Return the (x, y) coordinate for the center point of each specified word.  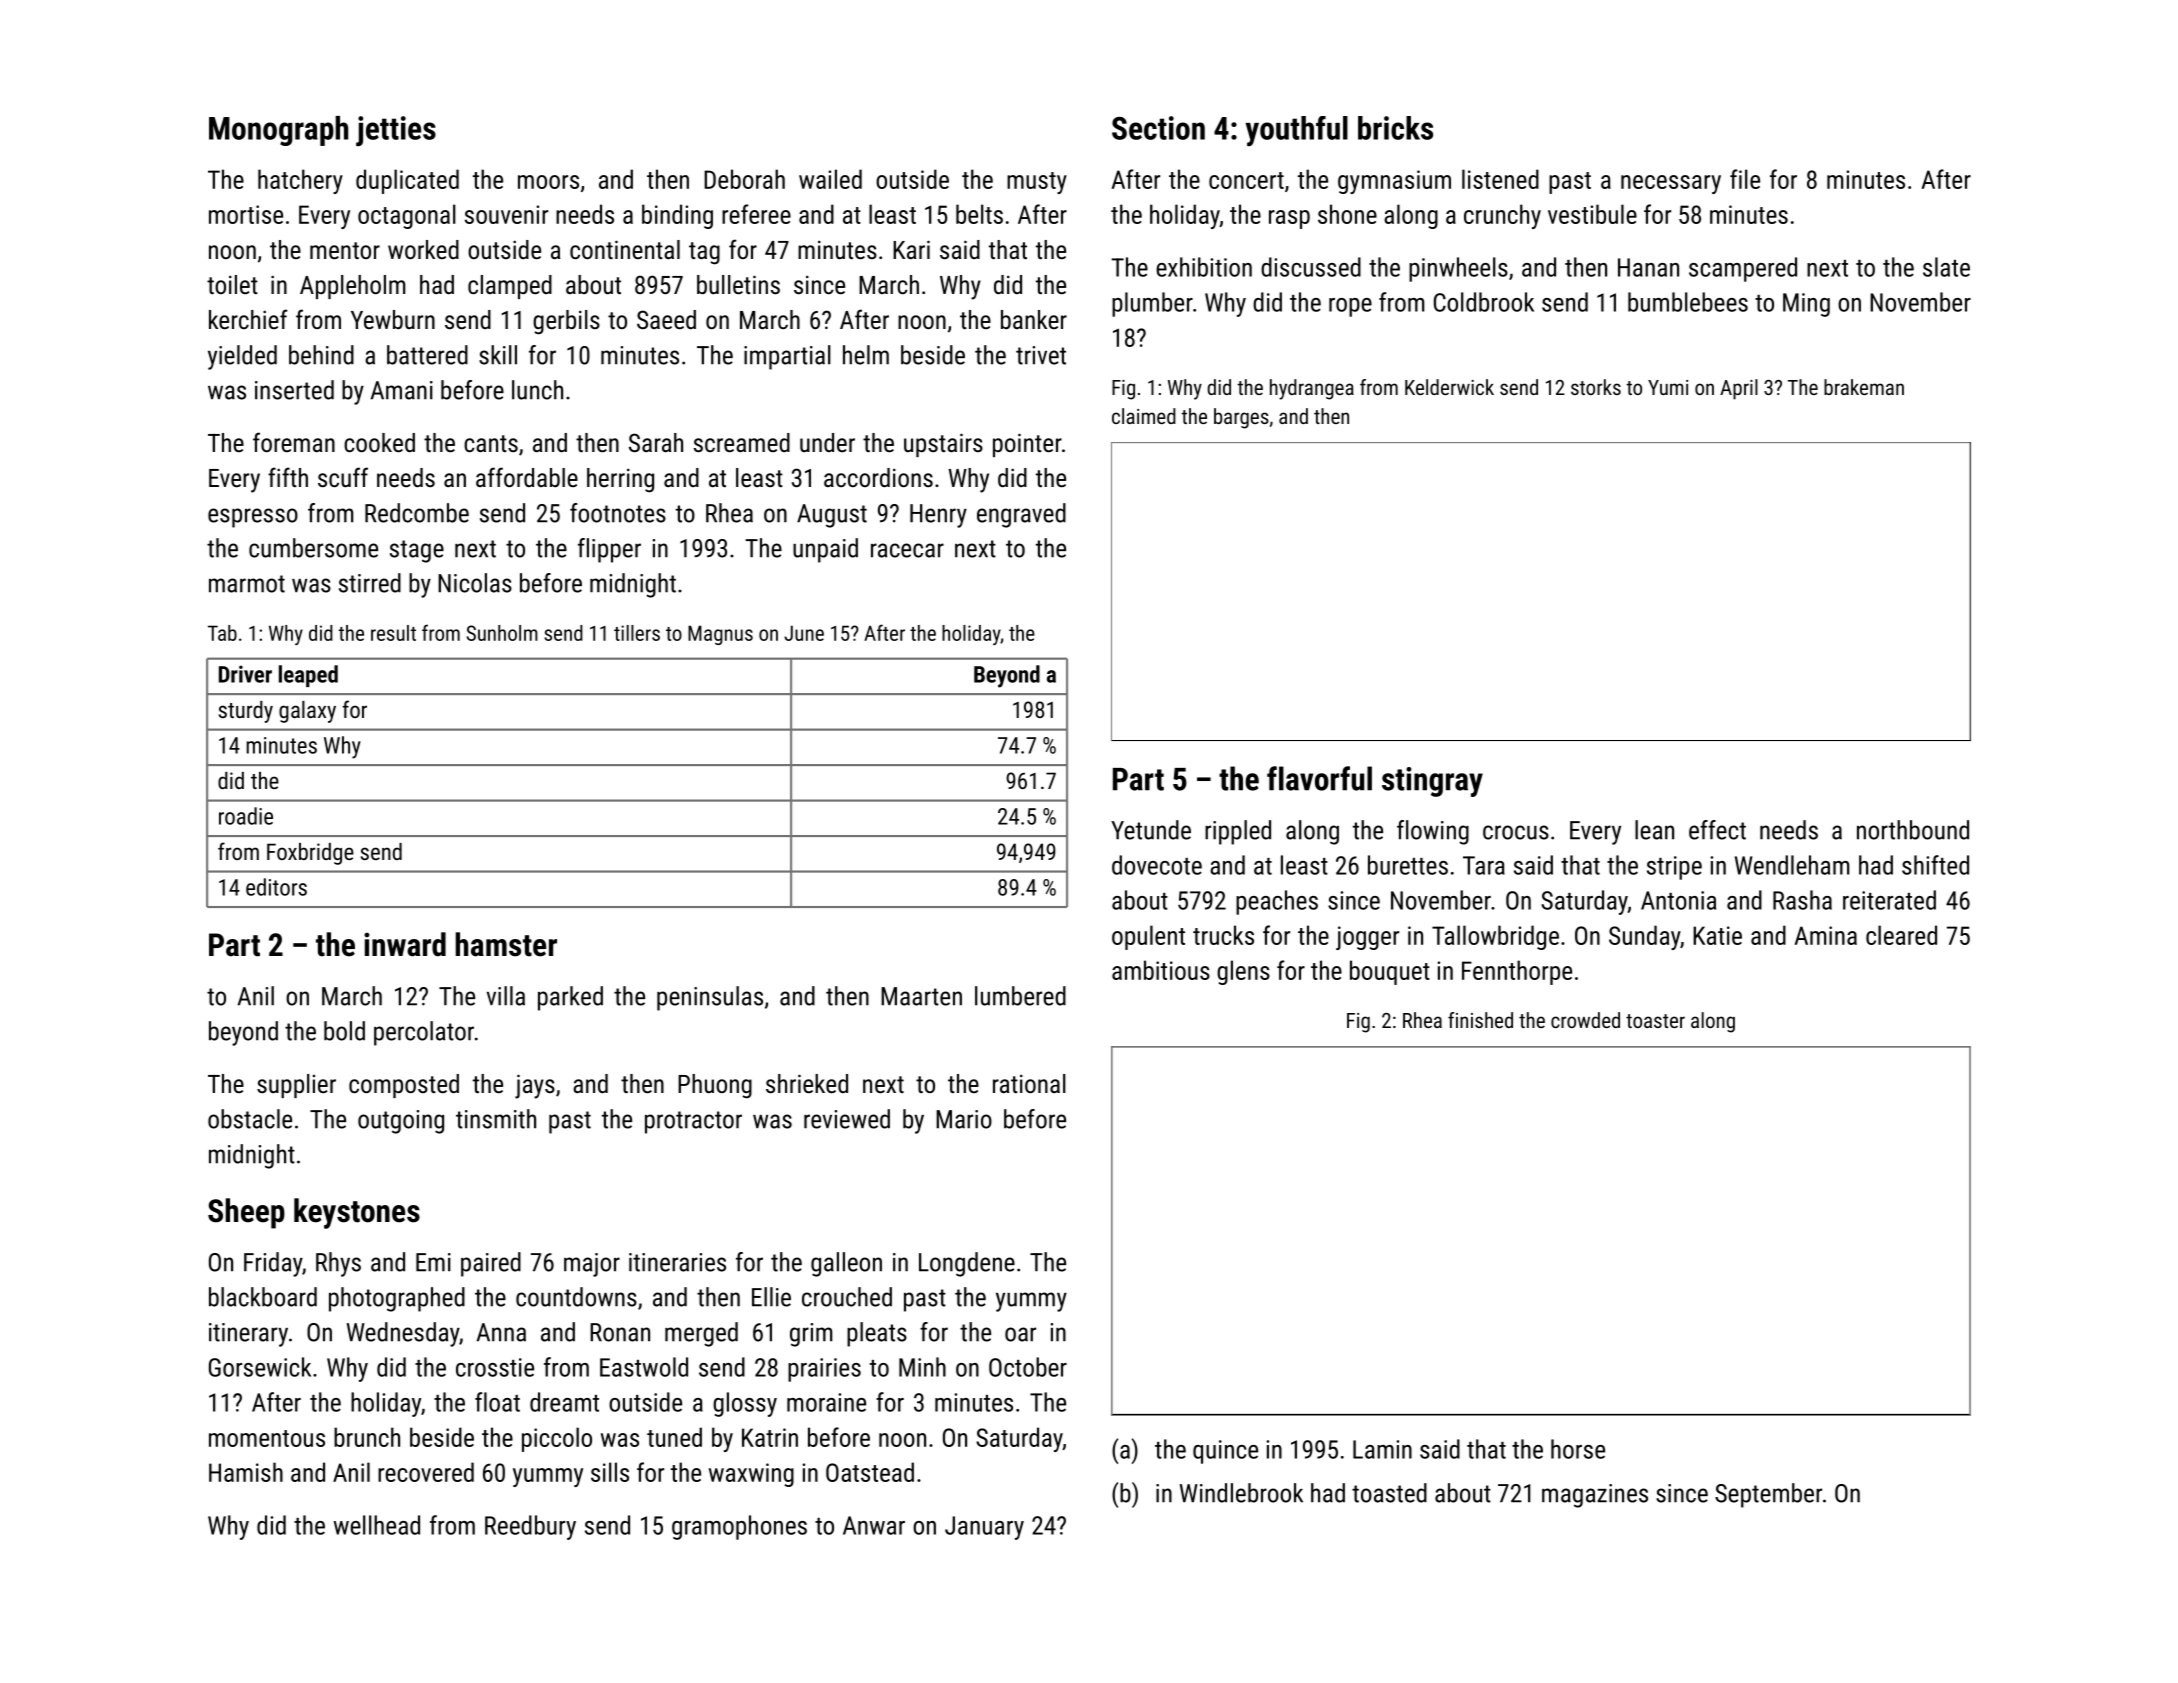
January (984, 1528)
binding (677, 216)
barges (1241, 418)
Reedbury (530, 1527)
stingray (1432, 782)
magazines (1595, 1496)
